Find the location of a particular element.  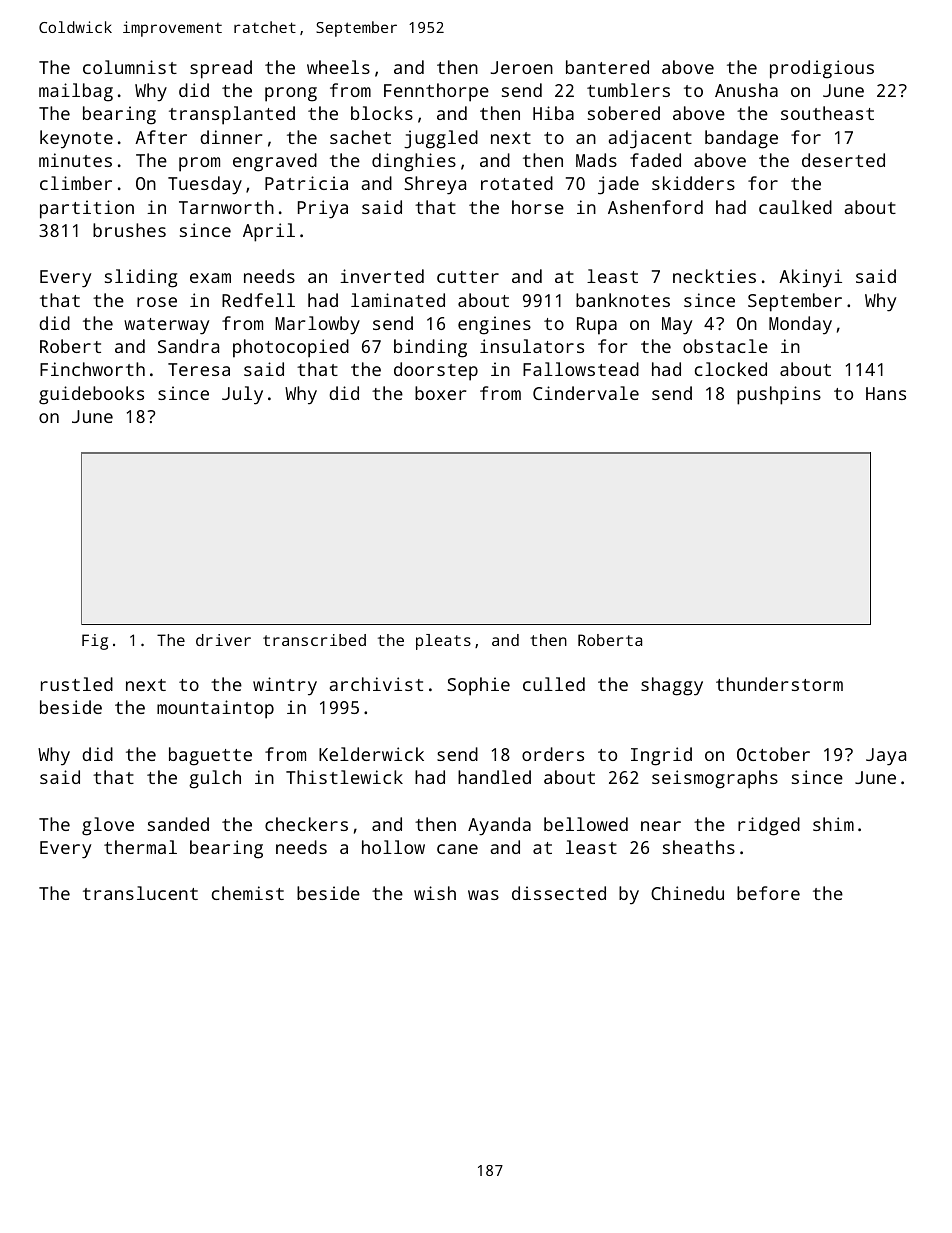

spread is located at coordinates (221, 69).
